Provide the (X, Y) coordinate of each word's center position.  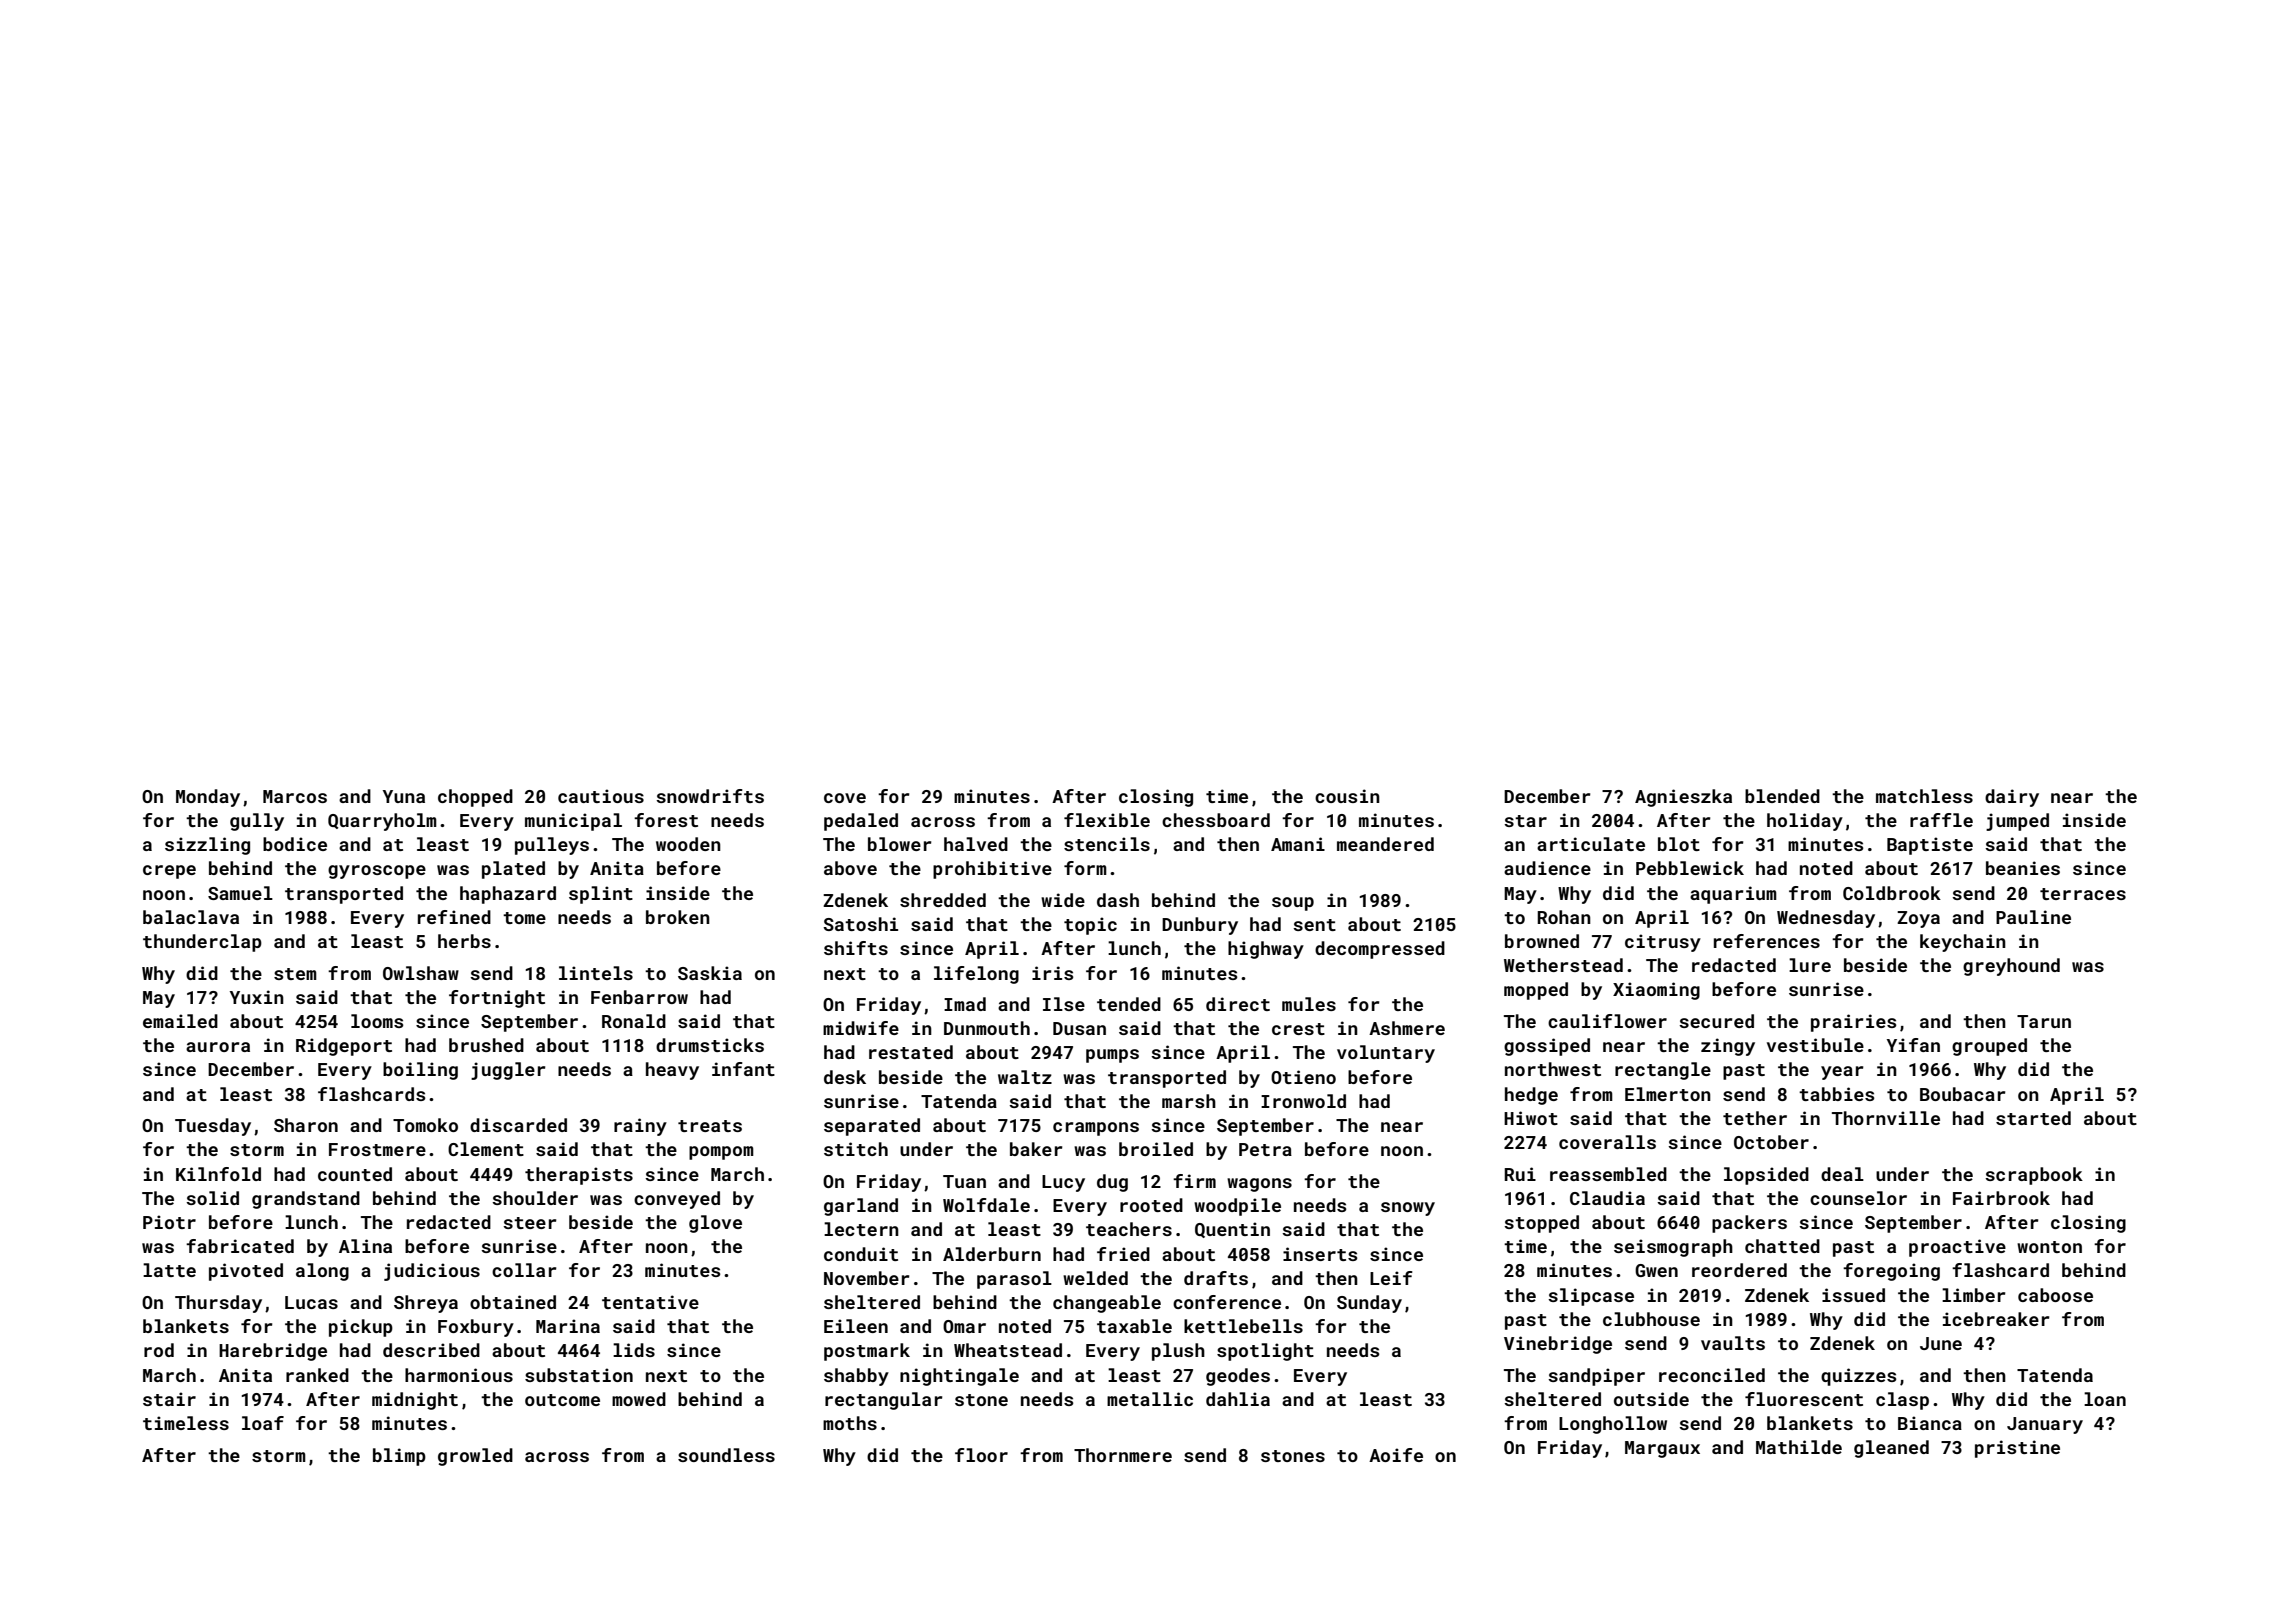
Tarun (2044, 1021)
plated (513, 870)
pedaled (861, 822)
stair (169, 1399)
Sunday (1369, 1304)
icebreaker (1996, 1319)
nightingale (959, 1377)
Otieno (1303, 1077)
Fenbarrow (639, 997)
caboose (2055, 1295)
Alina (365, 1246)
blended (1782, 796)
